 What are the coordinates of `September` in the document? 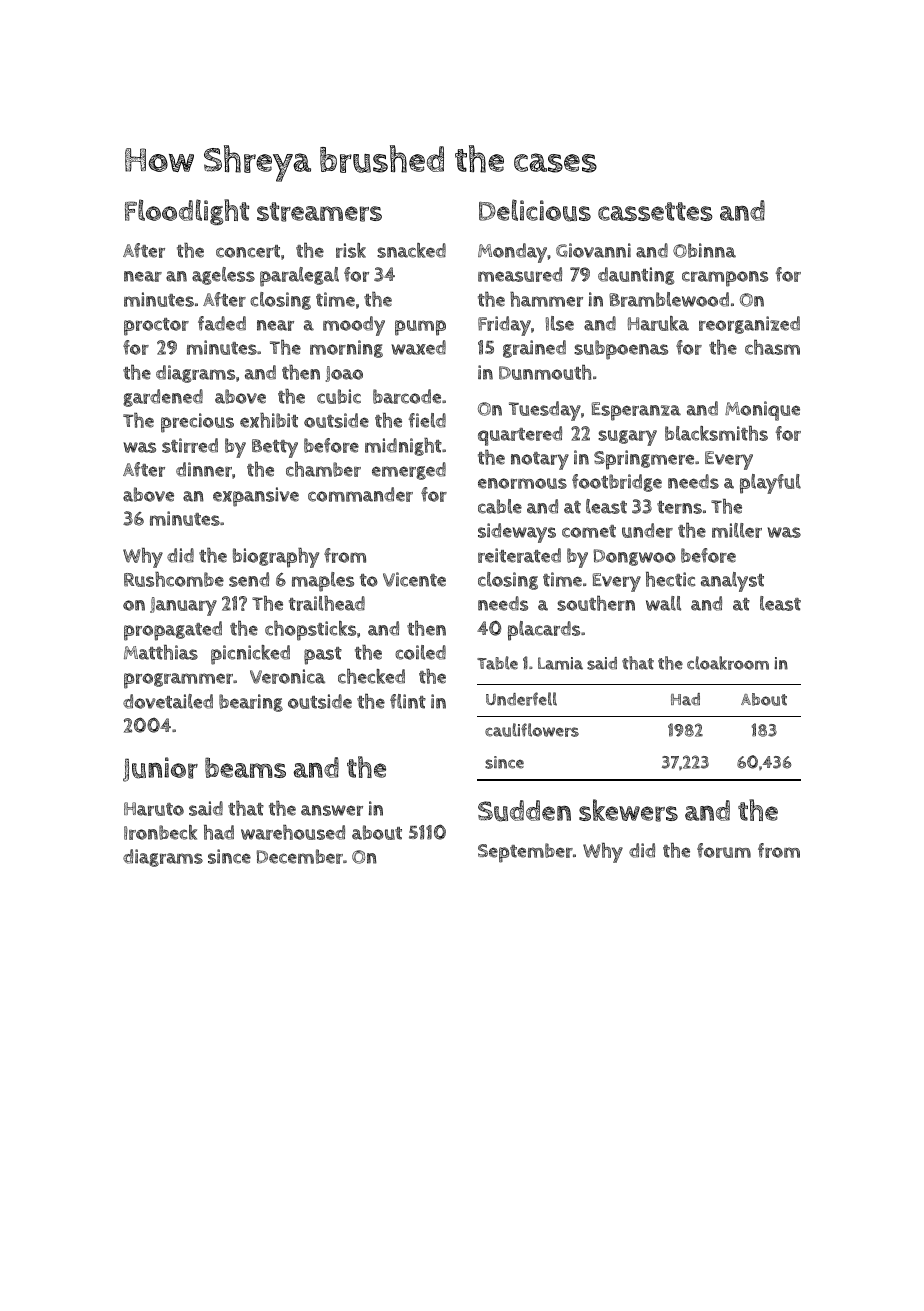 It's located at (525, 853).
